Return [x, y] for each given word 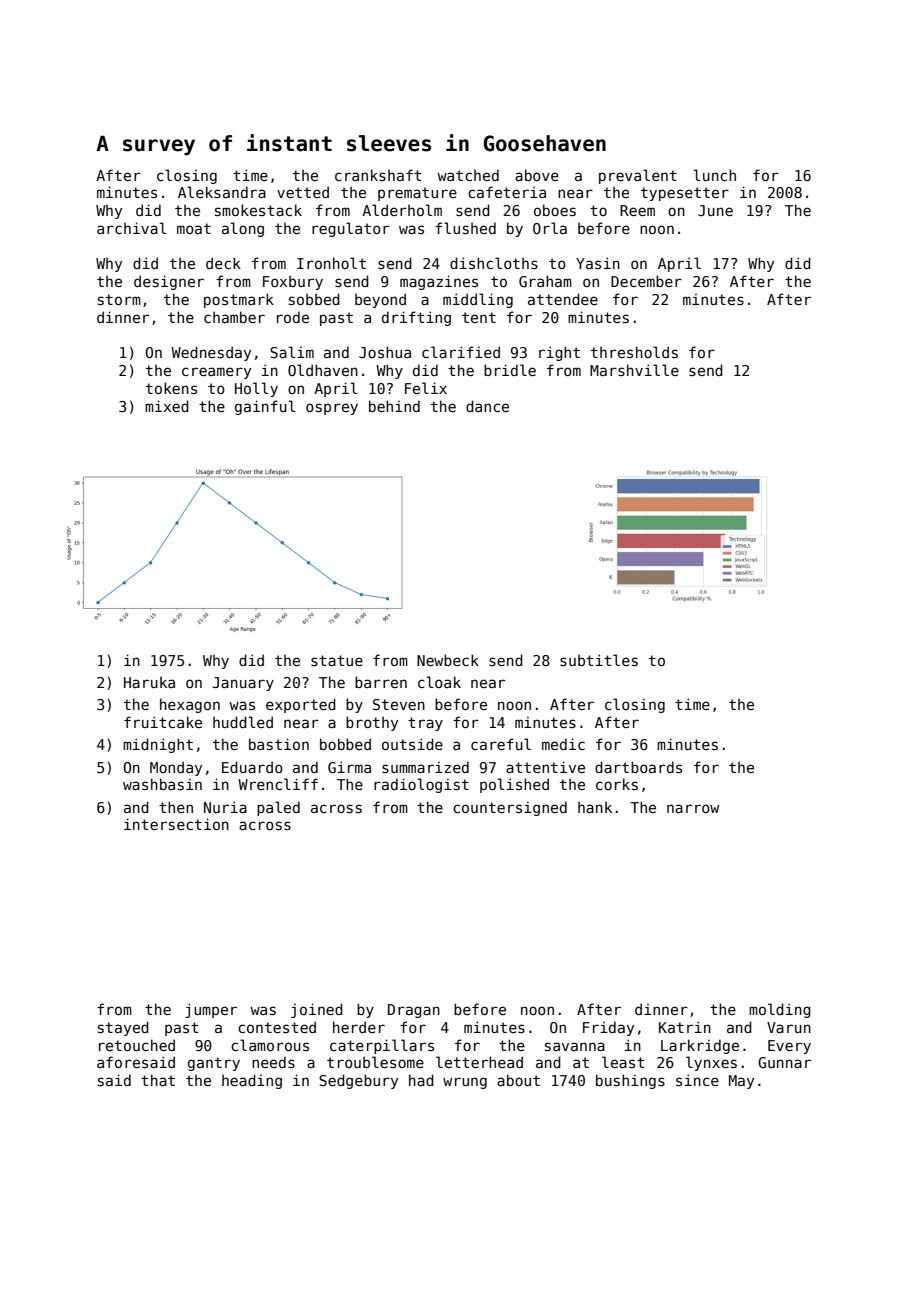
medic [563, 744]
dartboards [638, 767]
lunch [715, 175]
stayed [123, 1028]
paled [278, 808]
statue [337, 660]
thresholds [634, 352]
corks [617, 784]
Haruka [149, 682]
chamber [234, 317]
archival [131, 228]
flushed [465, 228]
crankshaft [378, 175]
